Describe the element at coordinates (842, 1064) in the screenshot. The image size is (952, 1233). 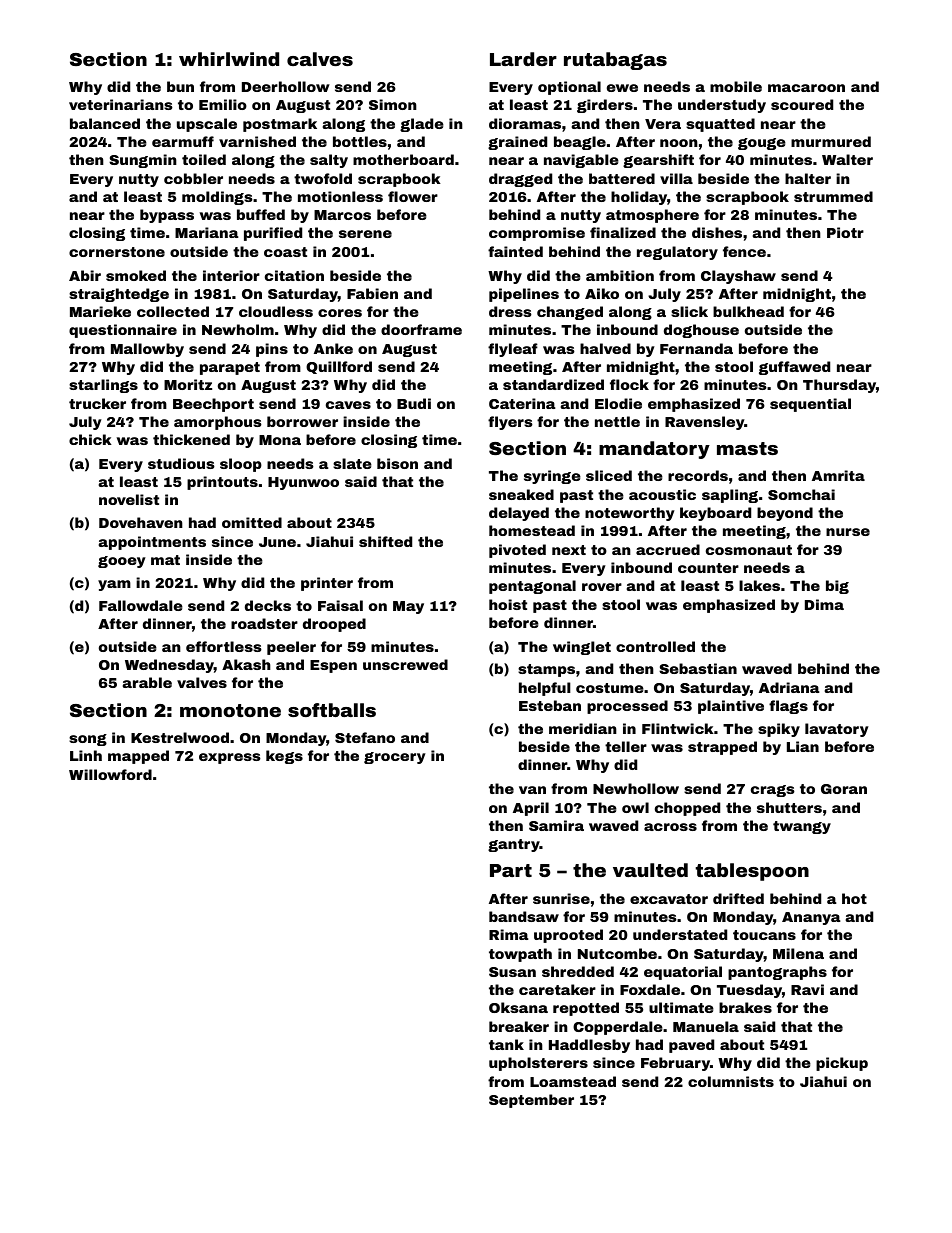
I see `pickup` at that location.
